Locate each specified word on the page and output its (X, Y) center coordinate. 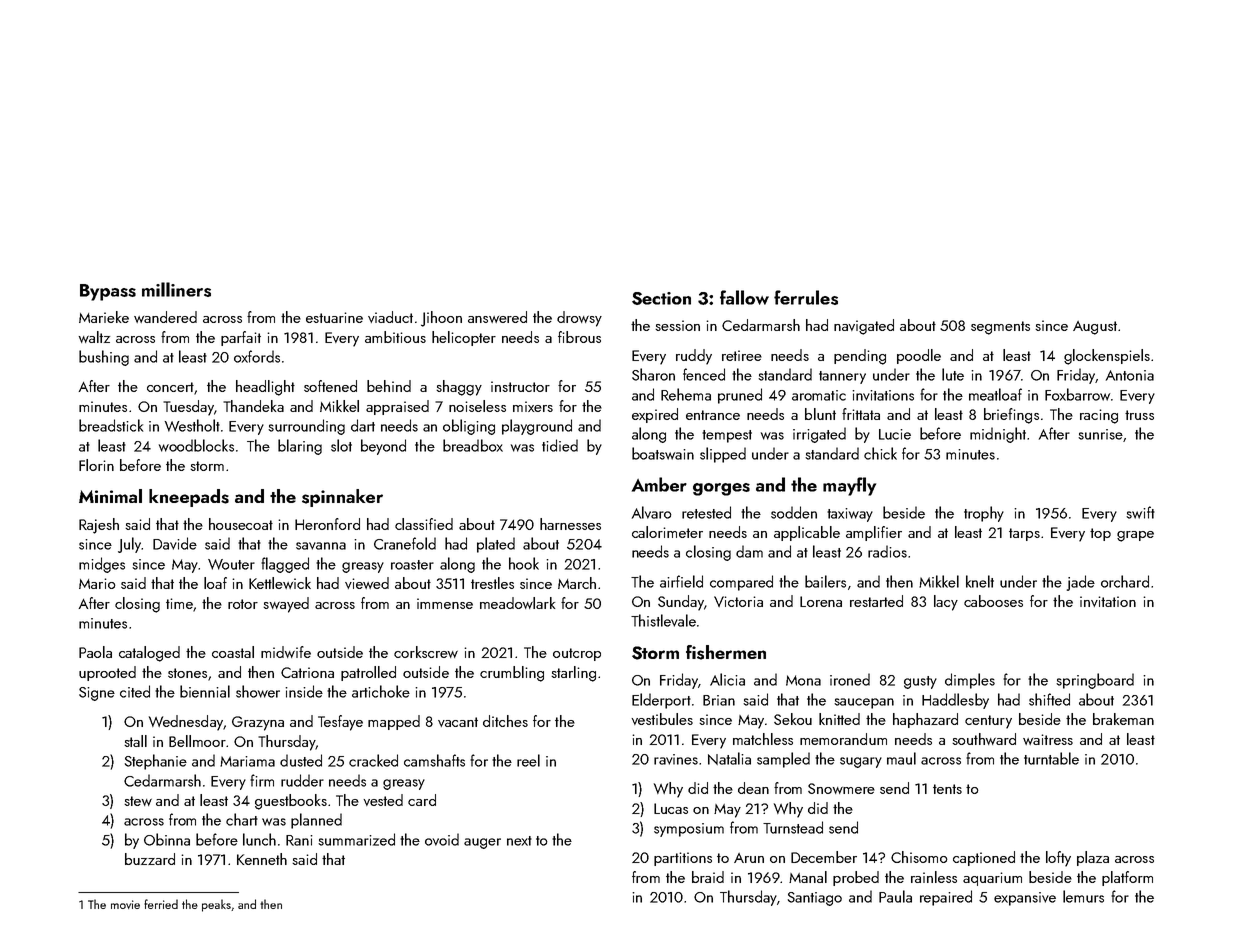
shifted (1049, 699)
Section (661, 298)
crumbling (512, 674)
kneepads (189, 498)
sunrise (1100, 434)
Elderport (661, 701)
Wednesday (186, 723)
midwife (286, 652)
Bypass (108, 292)
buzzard (150, 859)
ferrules (806, 297)
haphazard (925, 720)
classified (424, 524)
